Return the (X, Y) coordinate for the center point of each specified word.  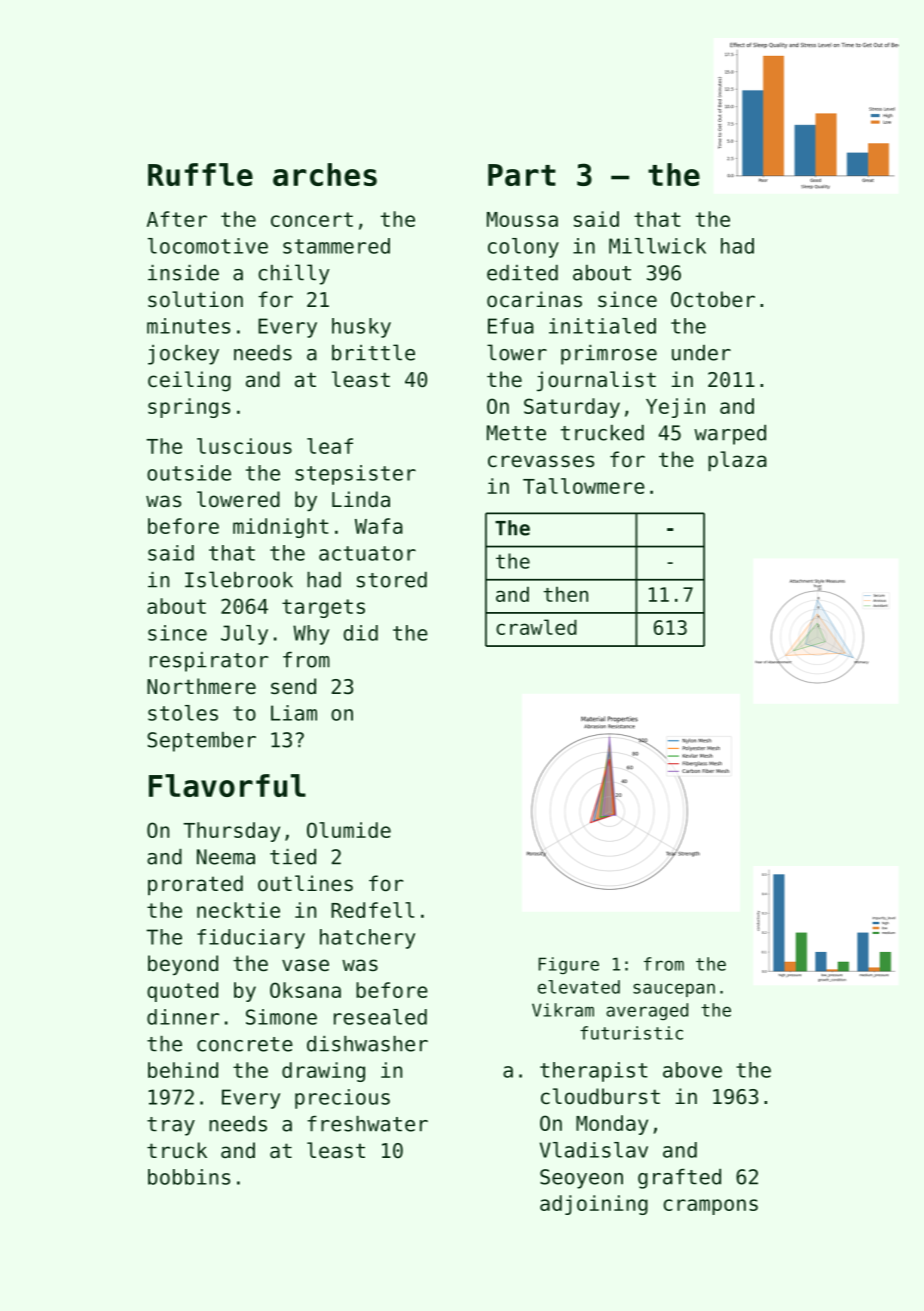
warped (730, 435)
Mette (516, 433)
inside (183, 273)
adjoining (594, 1205)
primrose (609, 355)
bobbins (189, 1177)
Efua (511, 326)
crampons (710, 1207)
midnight (281, 528)
